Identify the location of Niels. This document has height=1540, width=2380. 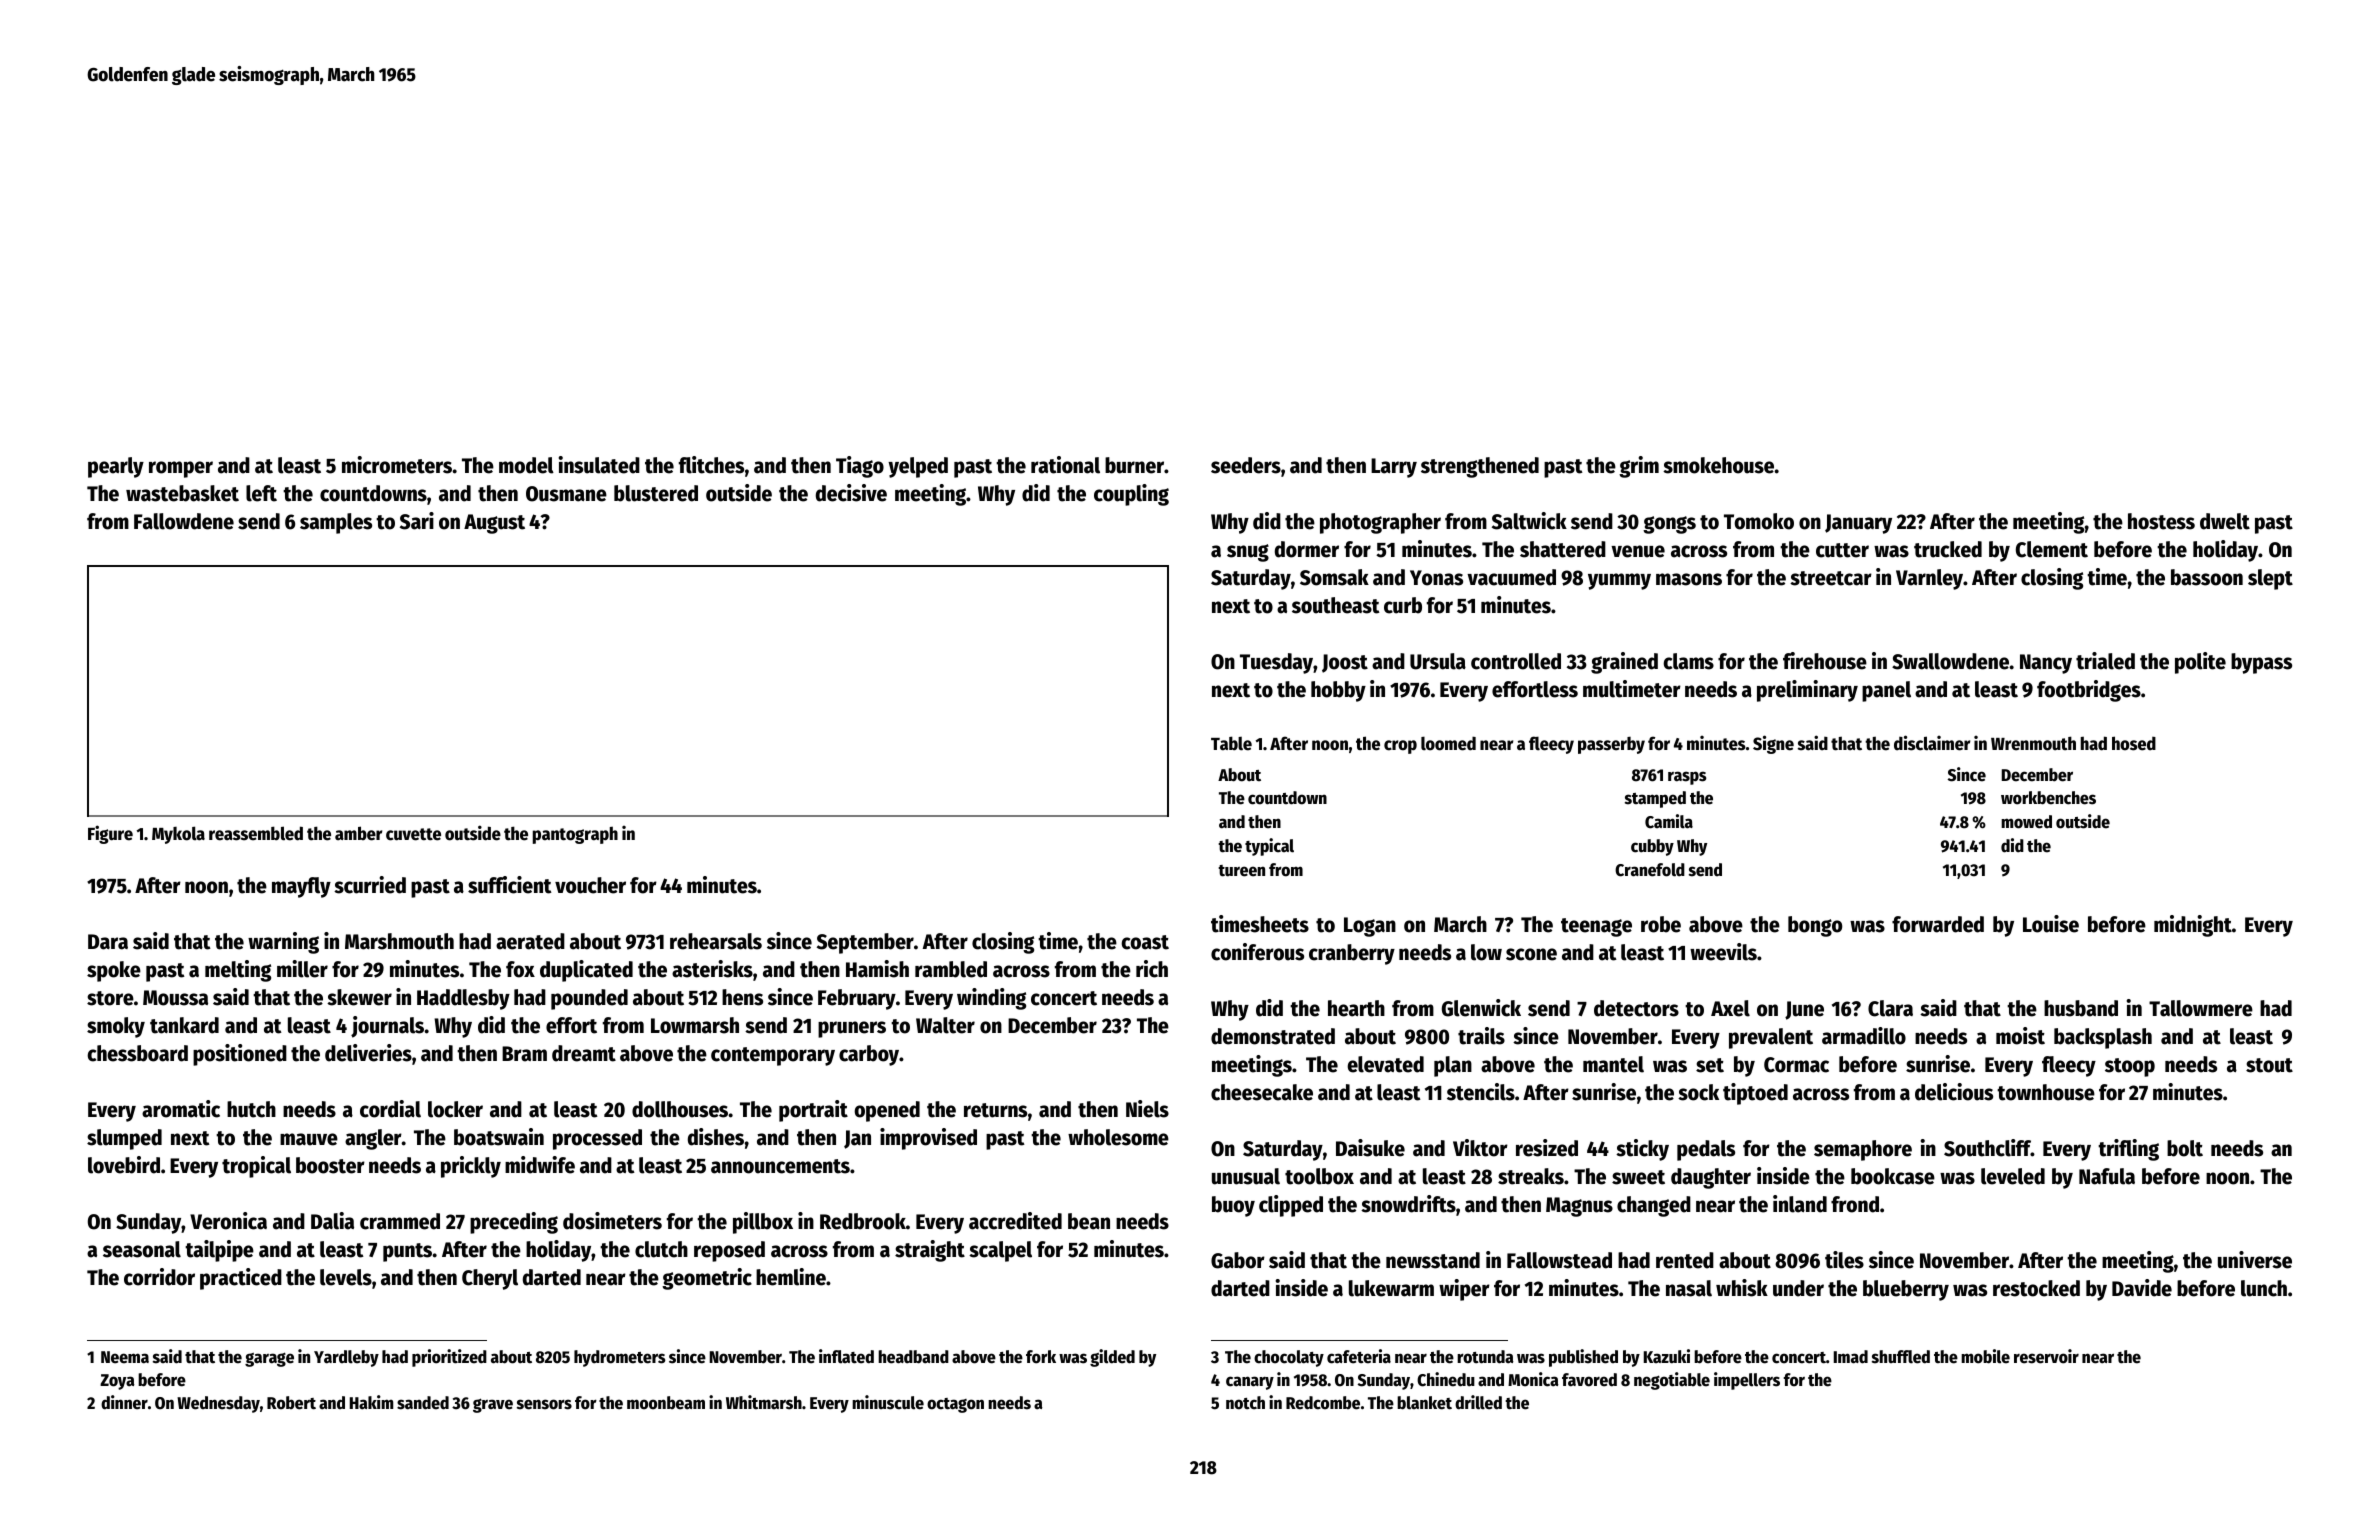
(1147, 1109).
